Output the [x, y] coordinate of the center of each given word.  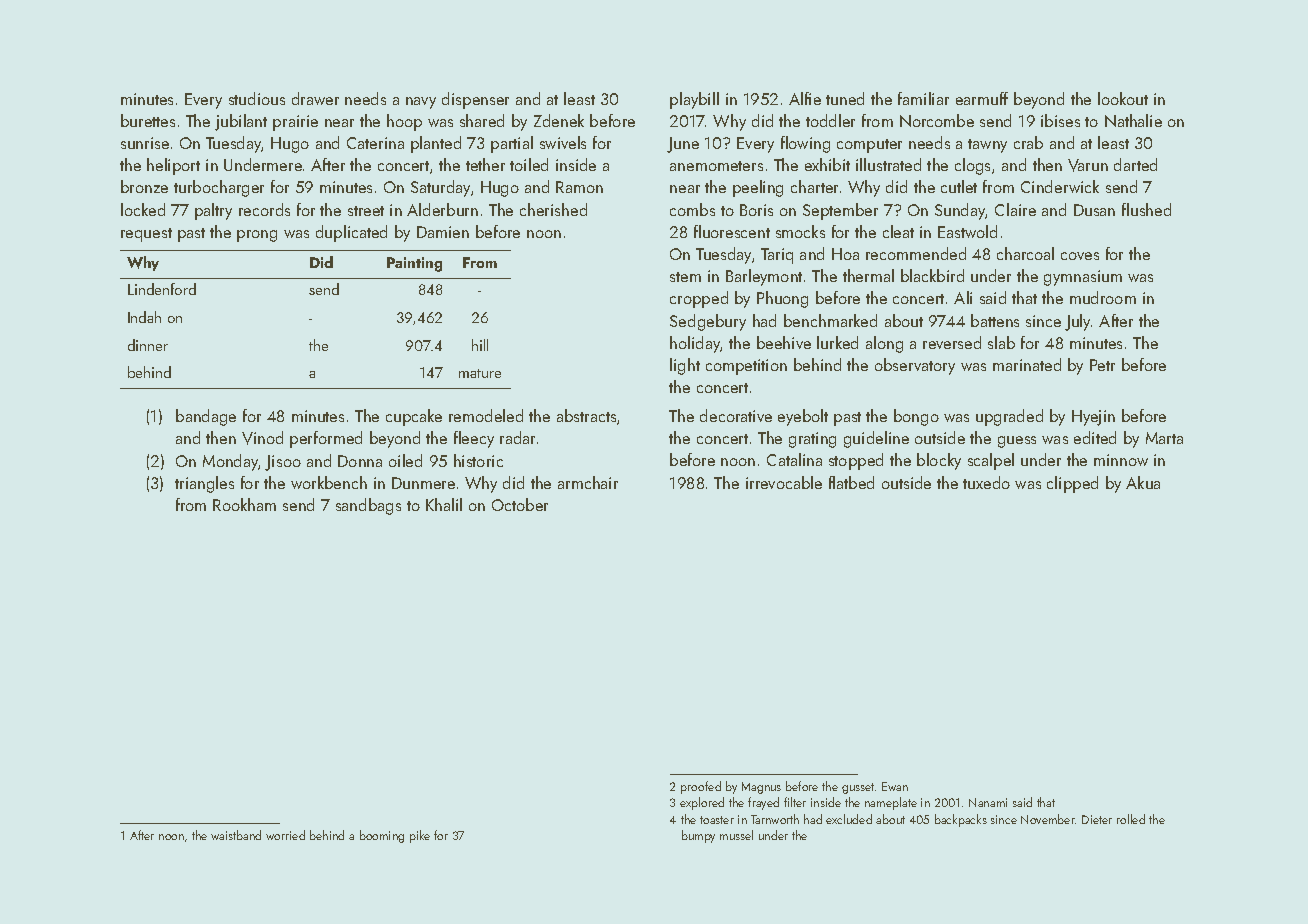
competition [746, 367]
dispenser [475, 100]
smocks [800, 231]
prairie [295, 123]
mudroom [1103, 297]
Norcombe [937, 120]
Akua [1143, 482]
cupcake [414, 417]
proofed [701, 787]
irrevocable [784, 482]
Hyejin [1093, 418]
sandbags [368, 506]
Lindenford [162, 289]
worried [285, 835]
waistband [236, 835]
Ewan [895, 786]
